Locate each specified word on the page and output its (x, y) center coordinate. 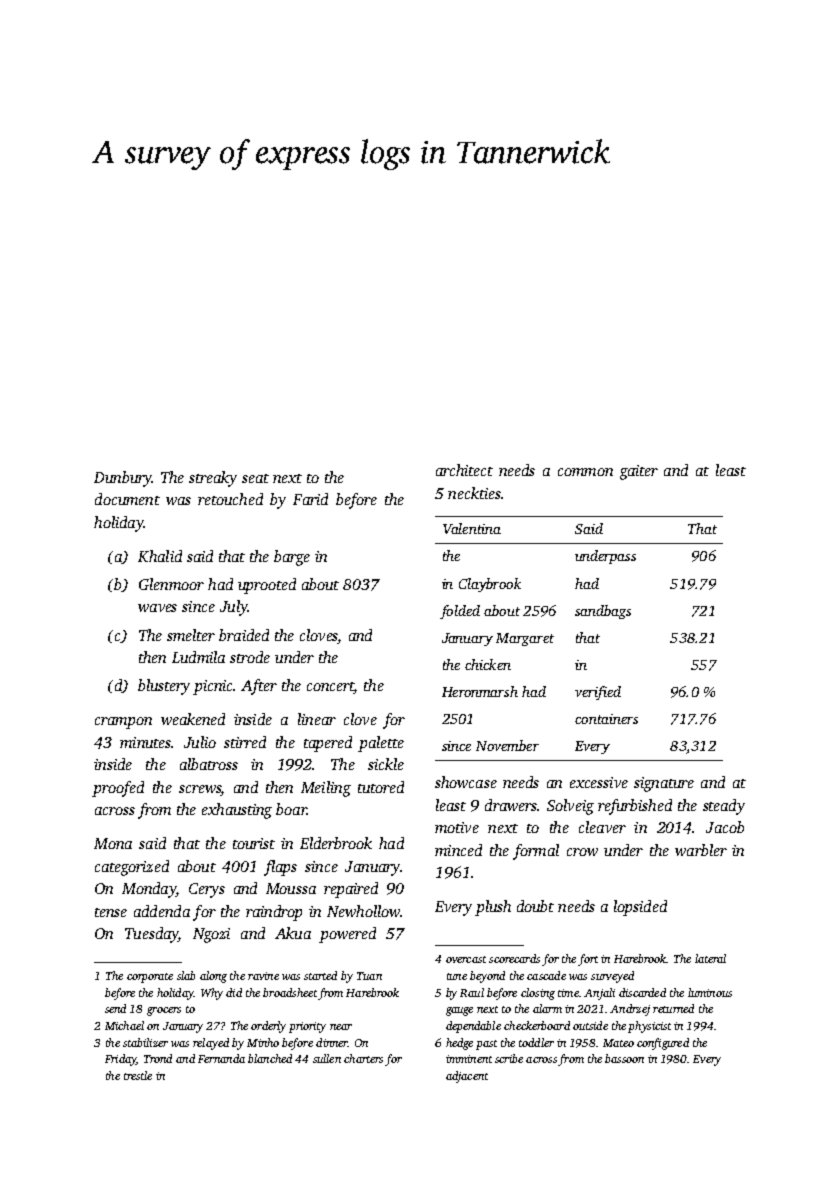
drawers (511, 805)
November (507, 745)
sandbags (603, 612)
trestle (138, 1075)
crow (582, 852)
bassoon (624, 1058)
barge (292, 558)
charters (363, 1058)
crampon (123, 723)
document (127, 499)
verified (598, 693)
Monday (149, 890)
